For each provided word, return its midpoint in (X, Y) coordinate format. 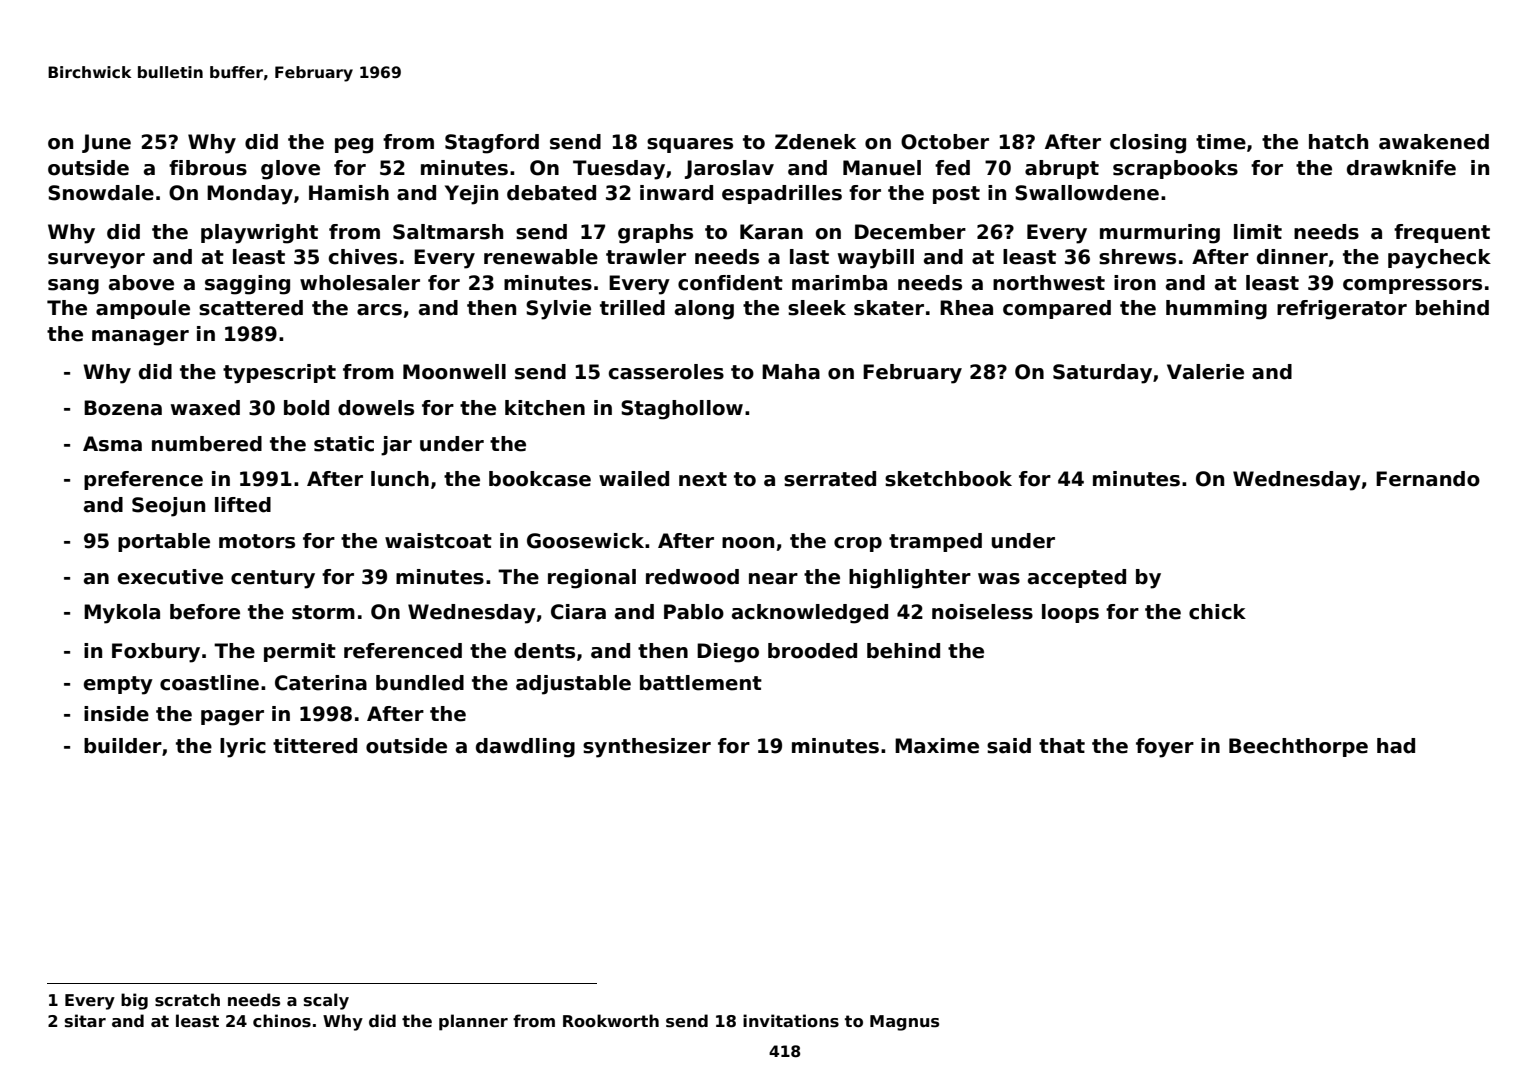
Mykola (122, 614)
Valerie (1205, 372)
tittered (315, 746)
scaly (326, 1001)
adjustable (573, 685)
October (945, 142)
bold (306, 408)
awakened (1434, 142)
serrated (830, 479)
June (106, 143)
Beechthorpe (1298, 747)
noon (748, 543)
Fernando (1428, 479)
